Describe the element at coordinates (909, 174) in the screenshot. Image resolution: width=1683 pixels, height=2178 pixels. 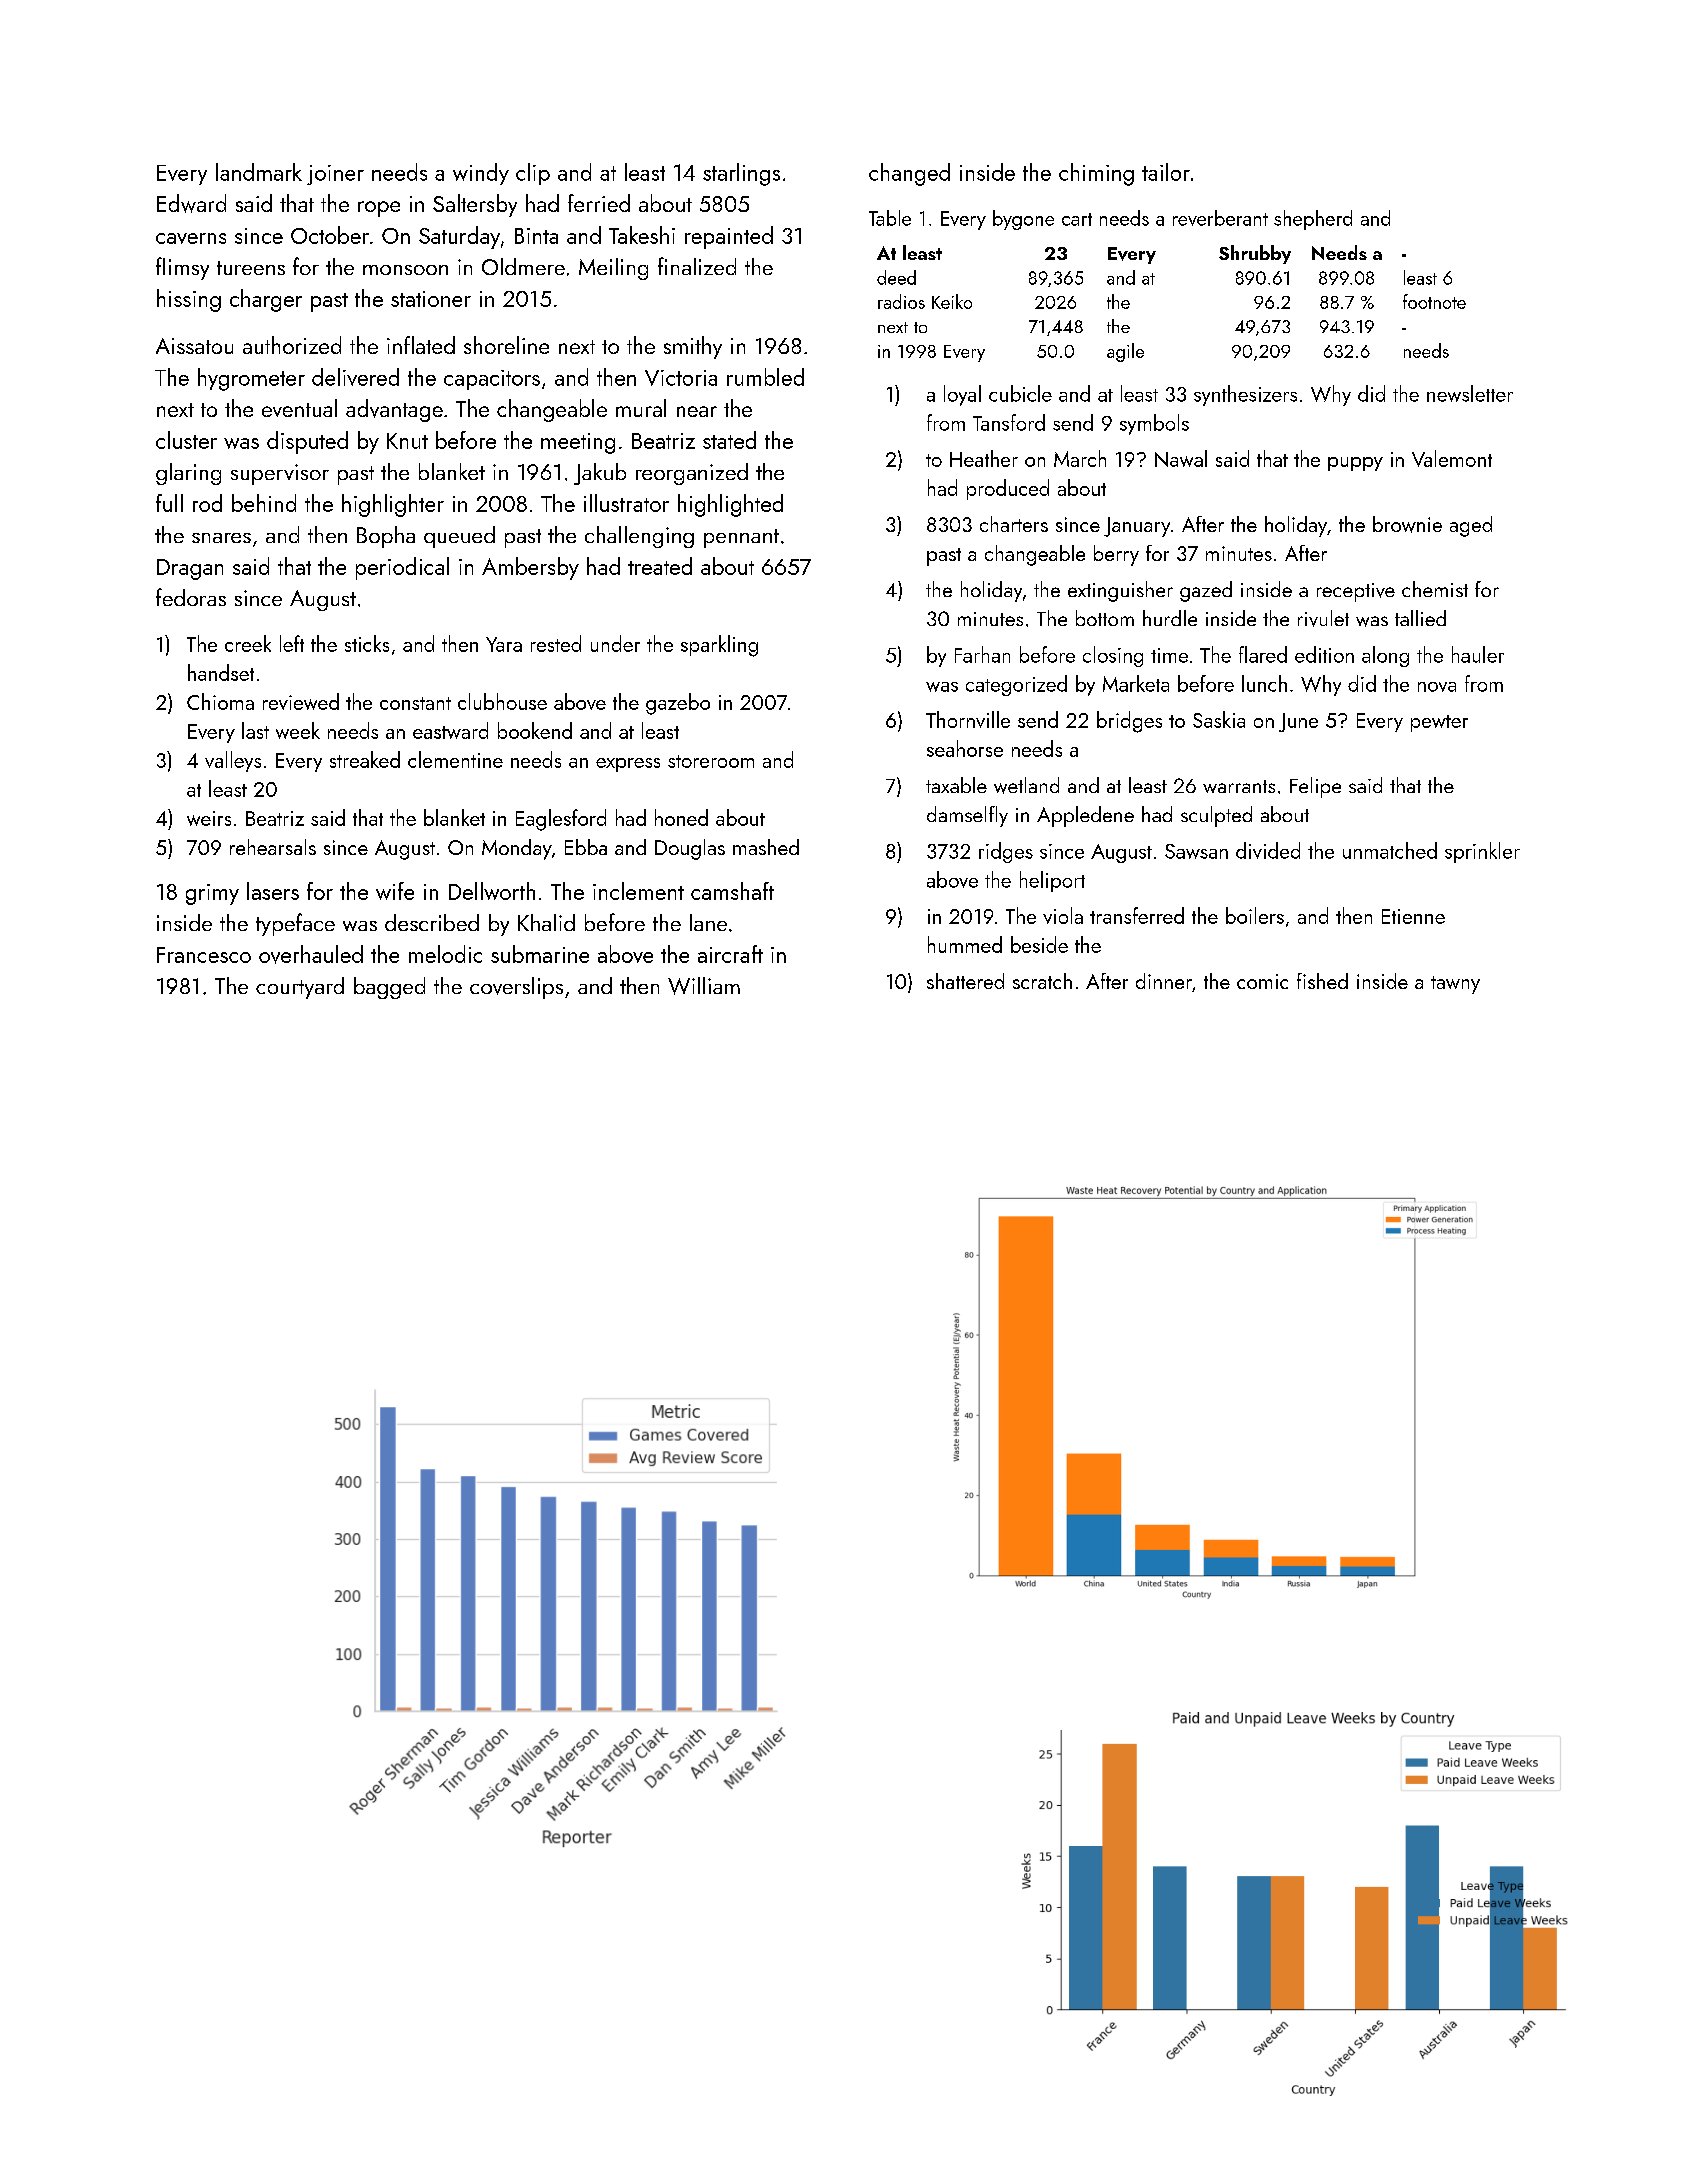
I see `changed` at that location.
